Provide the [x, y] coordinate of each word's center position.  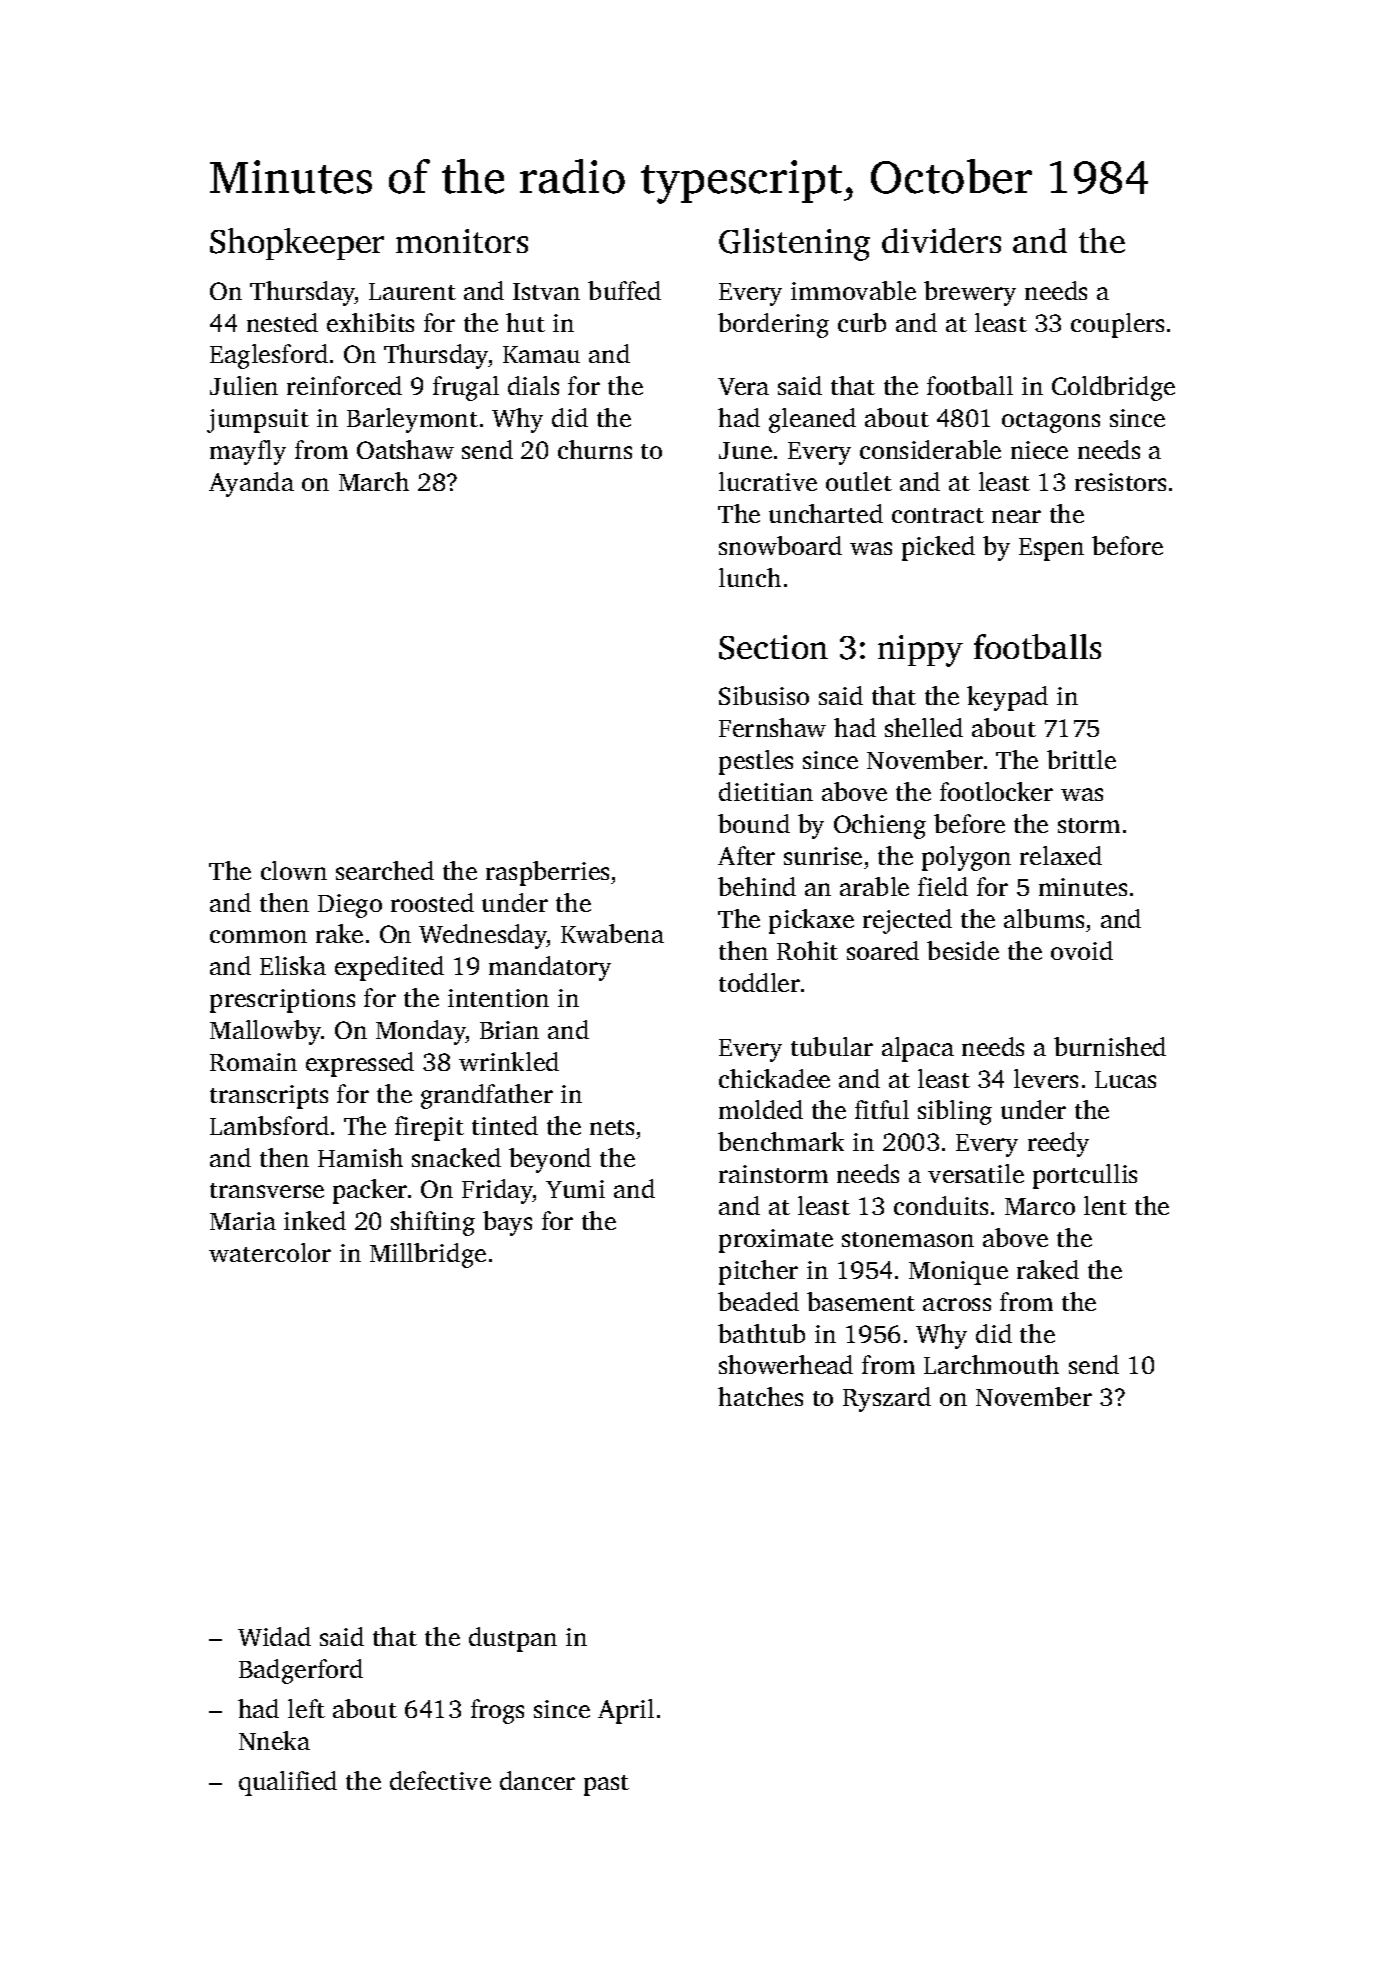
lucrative [768, 481]
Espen [1051, 549]
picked [938, 548]
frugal [466, 388]
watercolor [270, 1252]
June [745, 450]
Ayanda [251, 484]
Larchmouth [991, 1364]
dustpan [513, 1639]
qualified [288, 1783]
